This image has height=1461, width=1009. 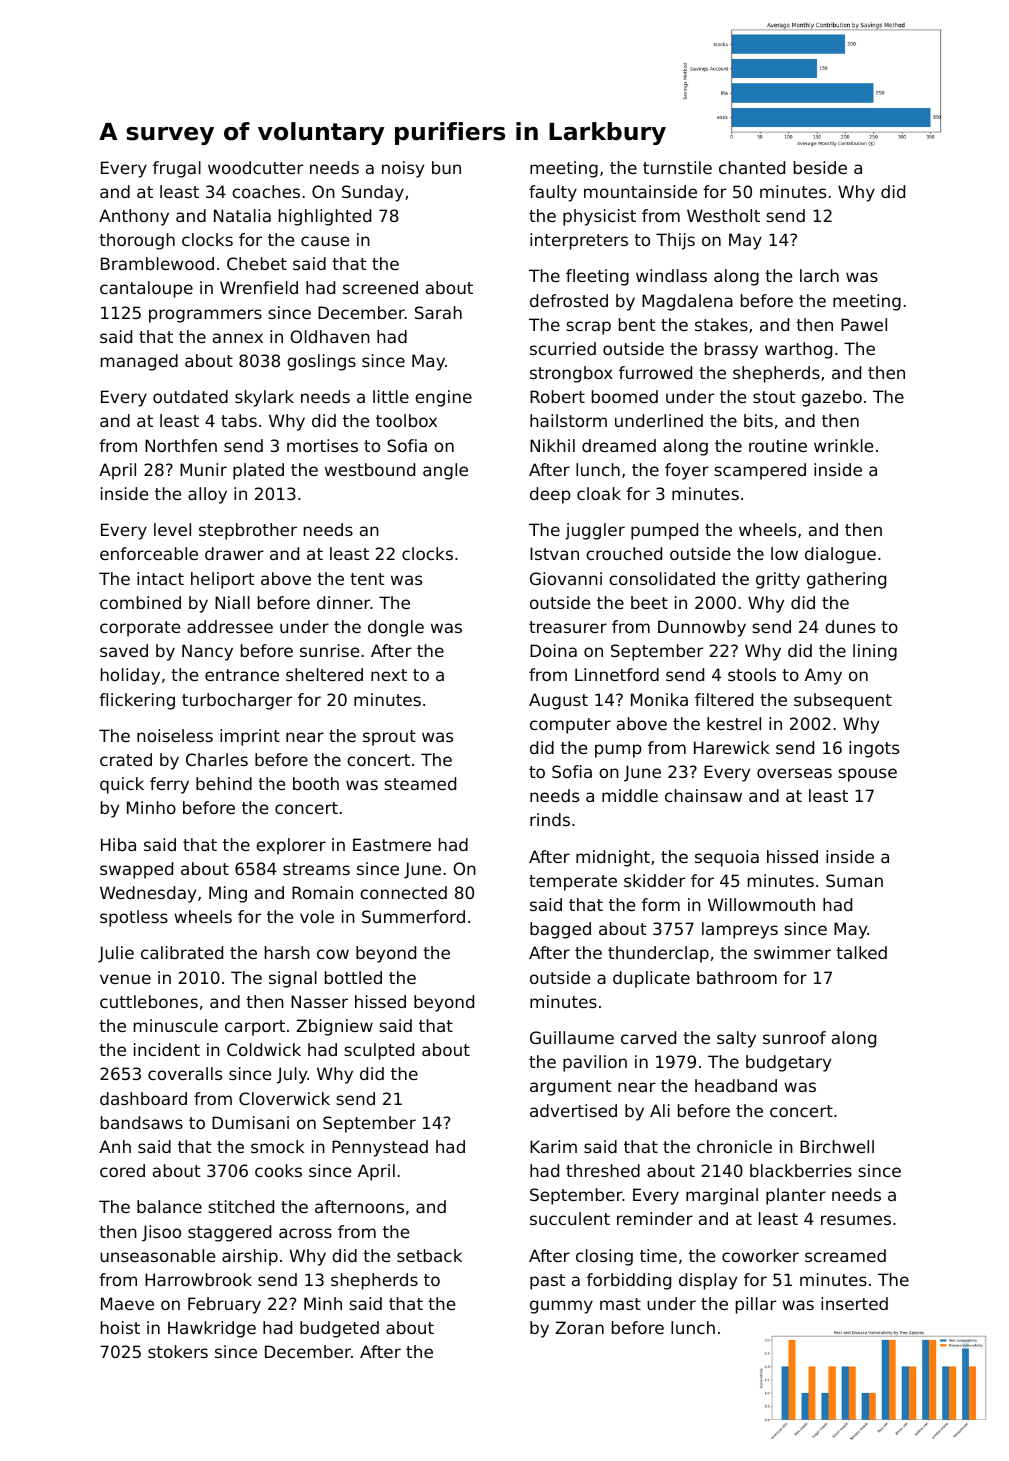 What do you see at coordinates (572, 1037) in the image?
I see `Guillaume` at bounding box center [572, 1037].
